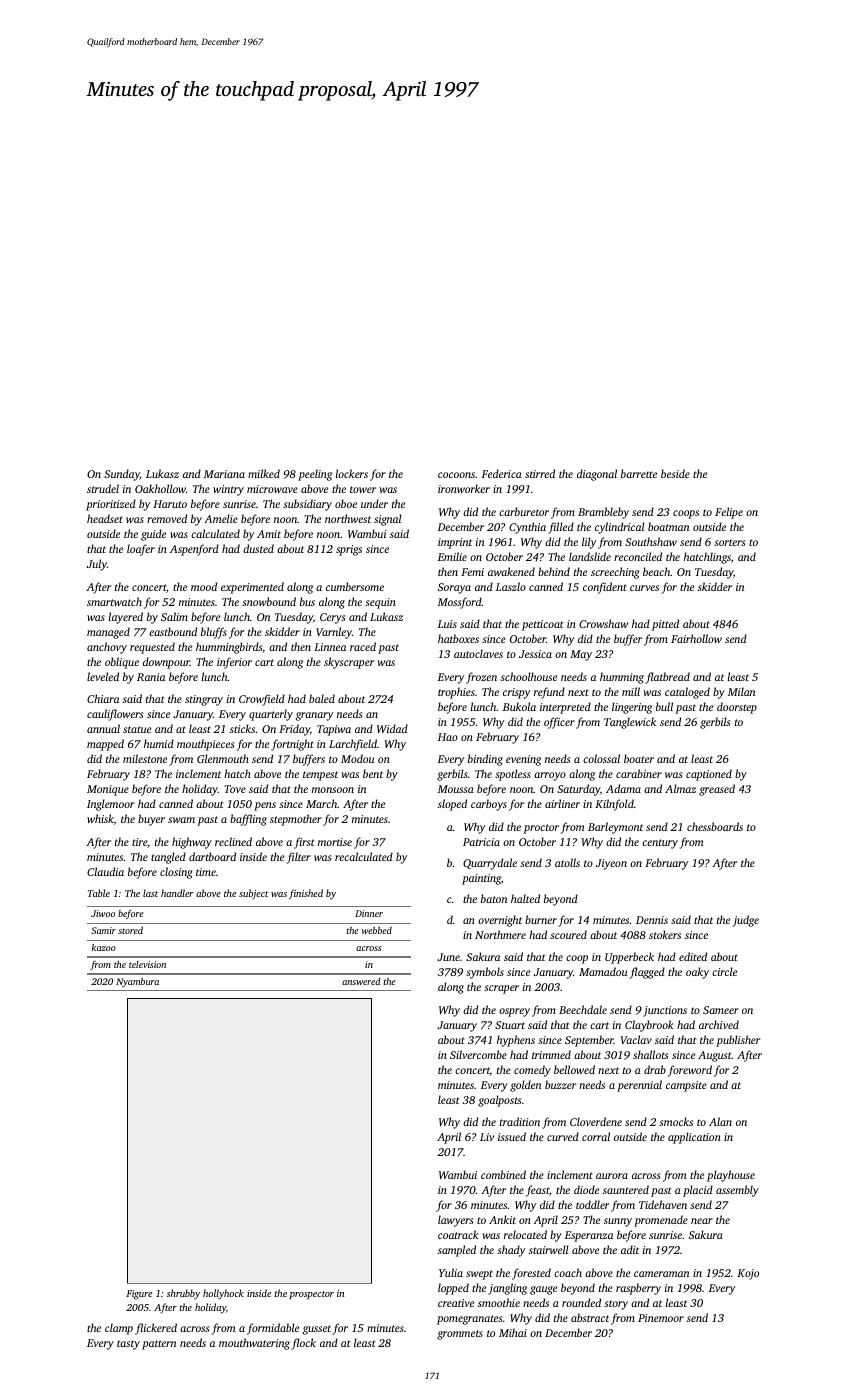 Image resolution: width=849 pixels, height=1400 pixels. What do you see at coordinates (139, 1295) in the page?
I see `Figure` at bounding box center [139, 1295].
